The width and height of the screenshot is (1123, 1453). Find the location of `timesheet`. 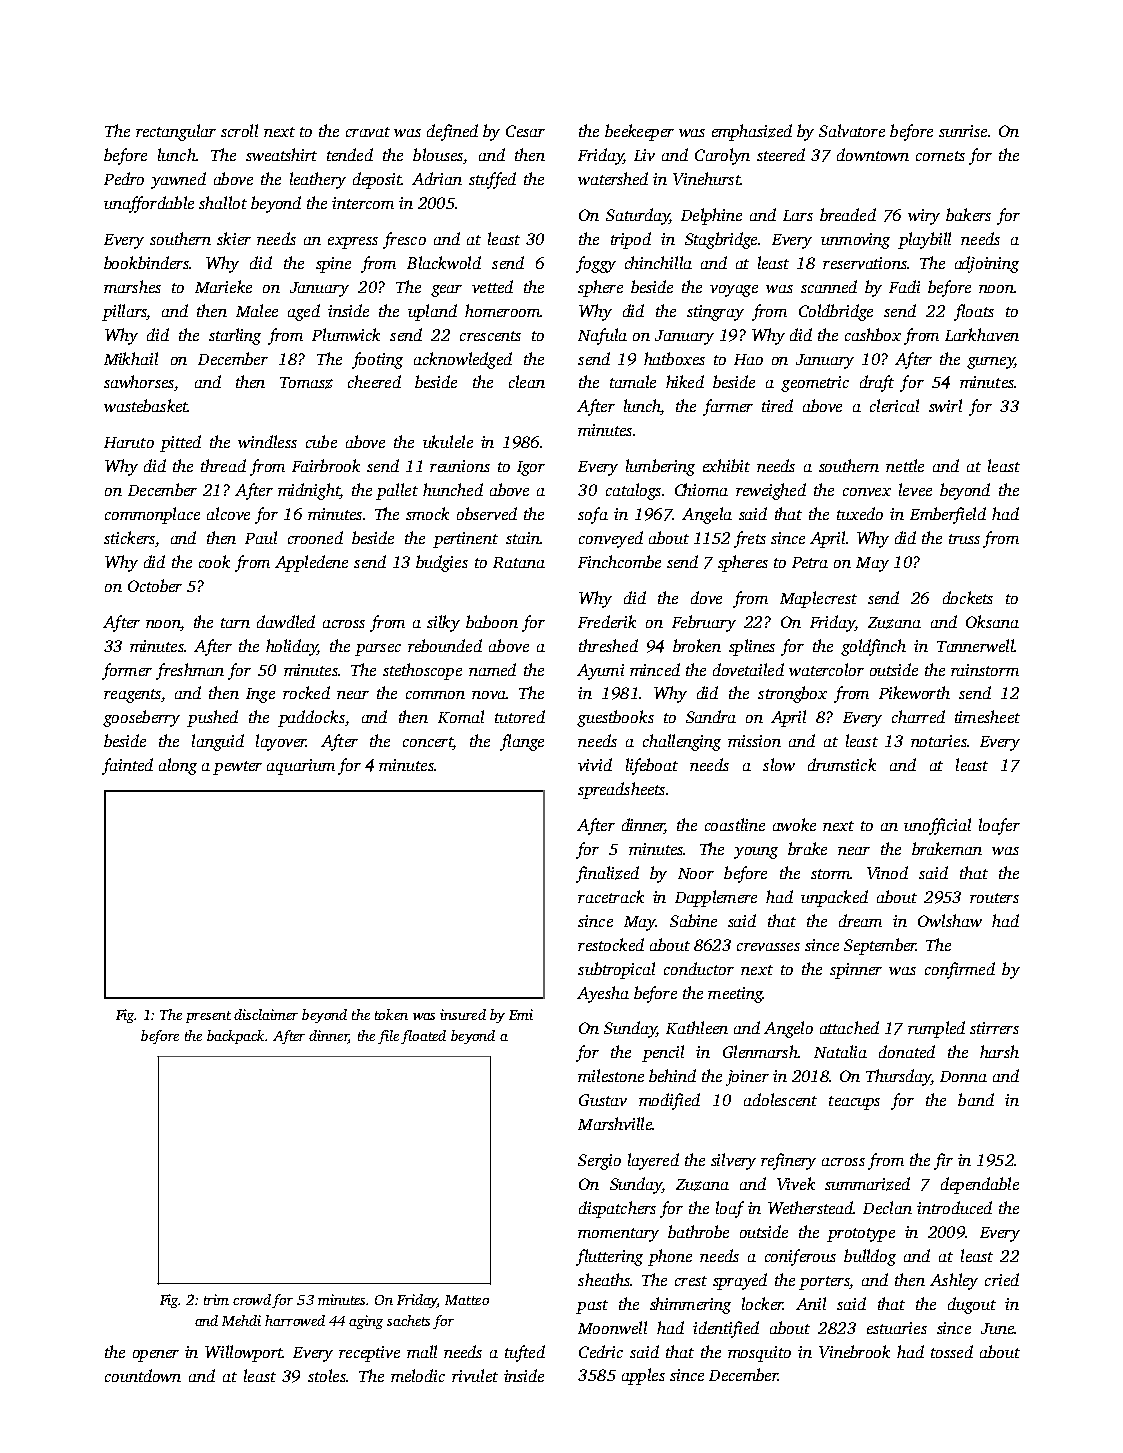

timesheet is located at coordinates (987, 716).
